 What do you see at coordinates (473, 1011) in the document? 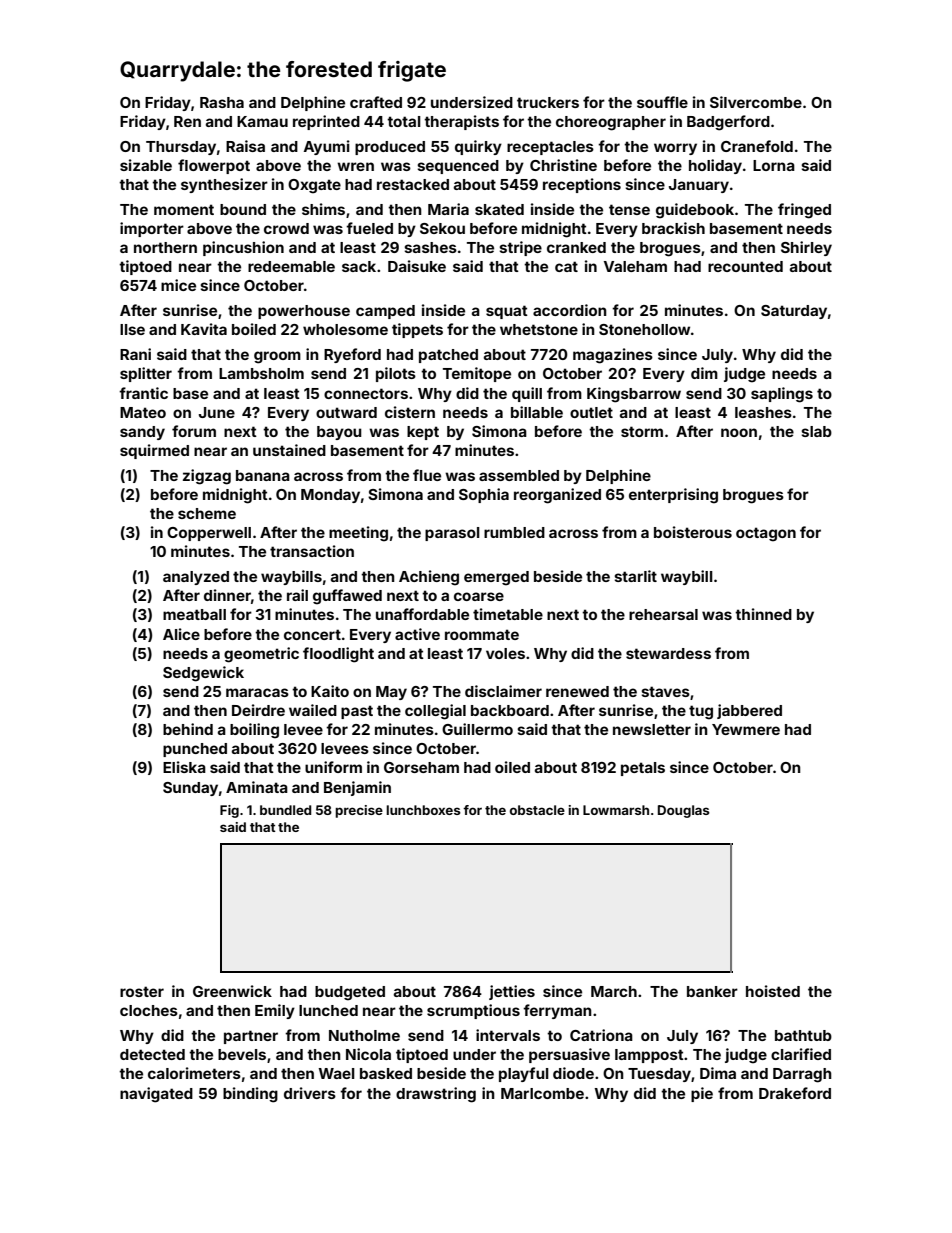
I see `scrumptious` at bounding box center [473, 1011].
